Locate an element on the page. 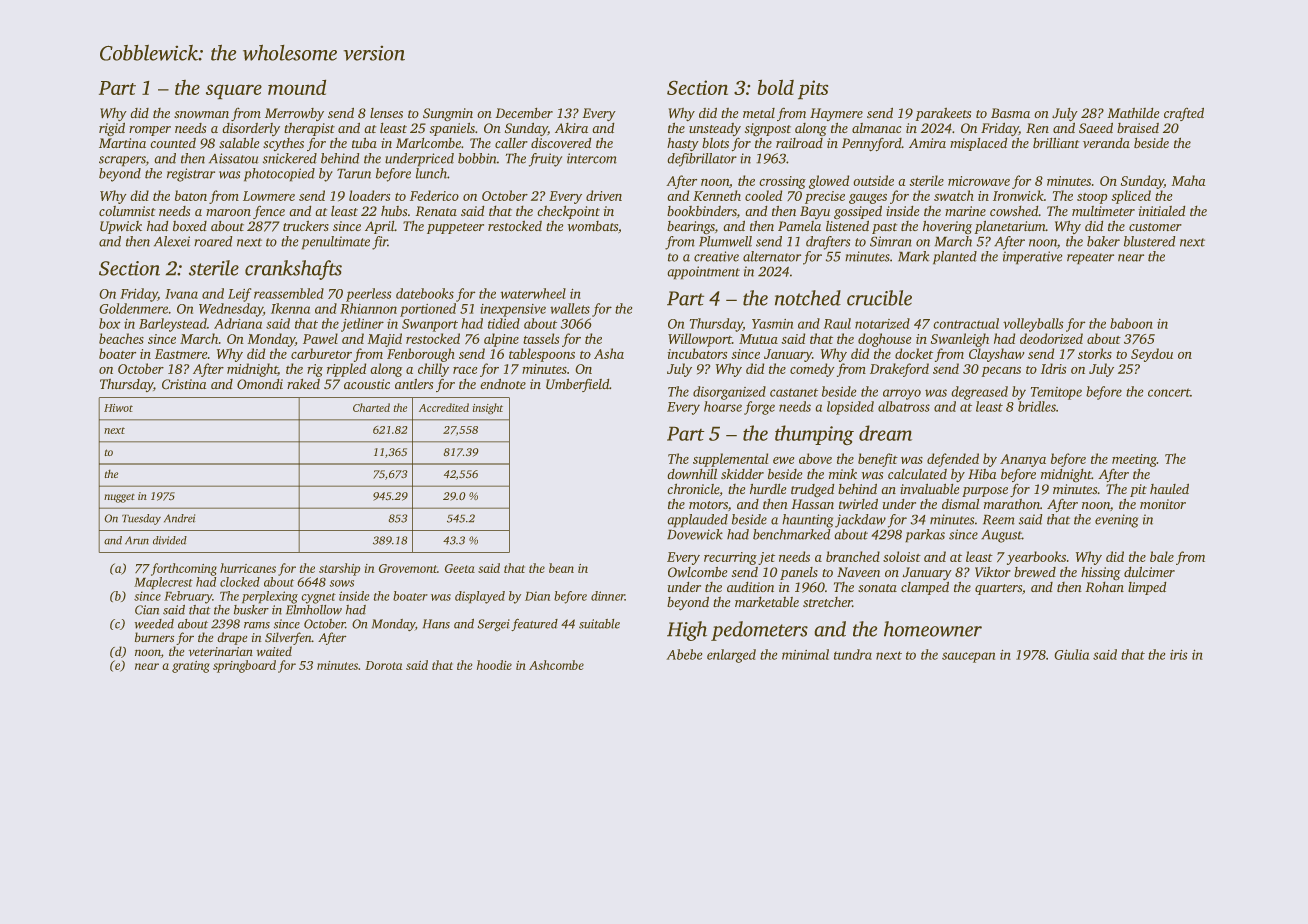 The width and height of the page is (1308, 924). square is located at coordinates (234, 92).
